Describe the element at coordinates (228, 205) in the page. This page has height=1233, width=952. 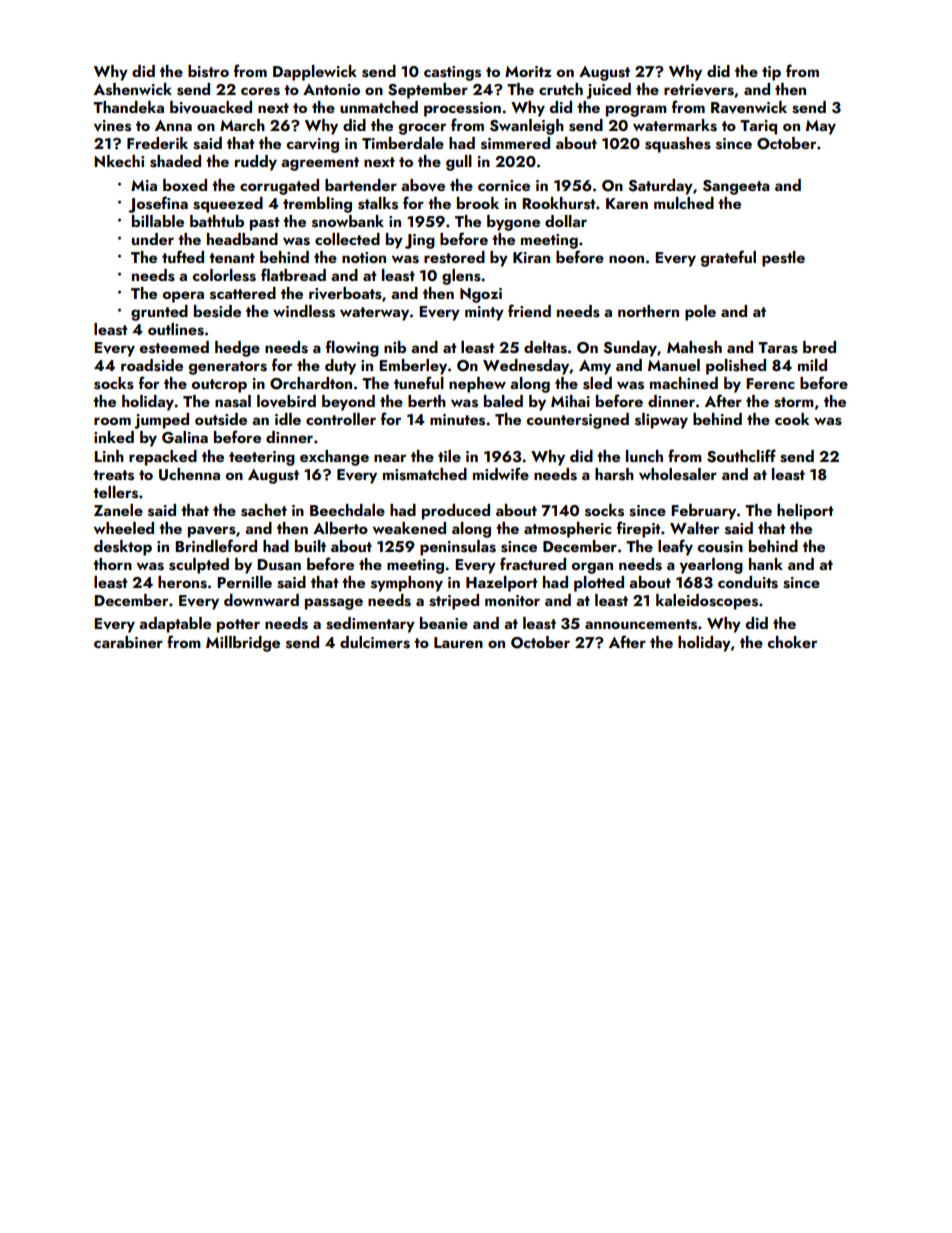
I see `squeezed` at that location.
